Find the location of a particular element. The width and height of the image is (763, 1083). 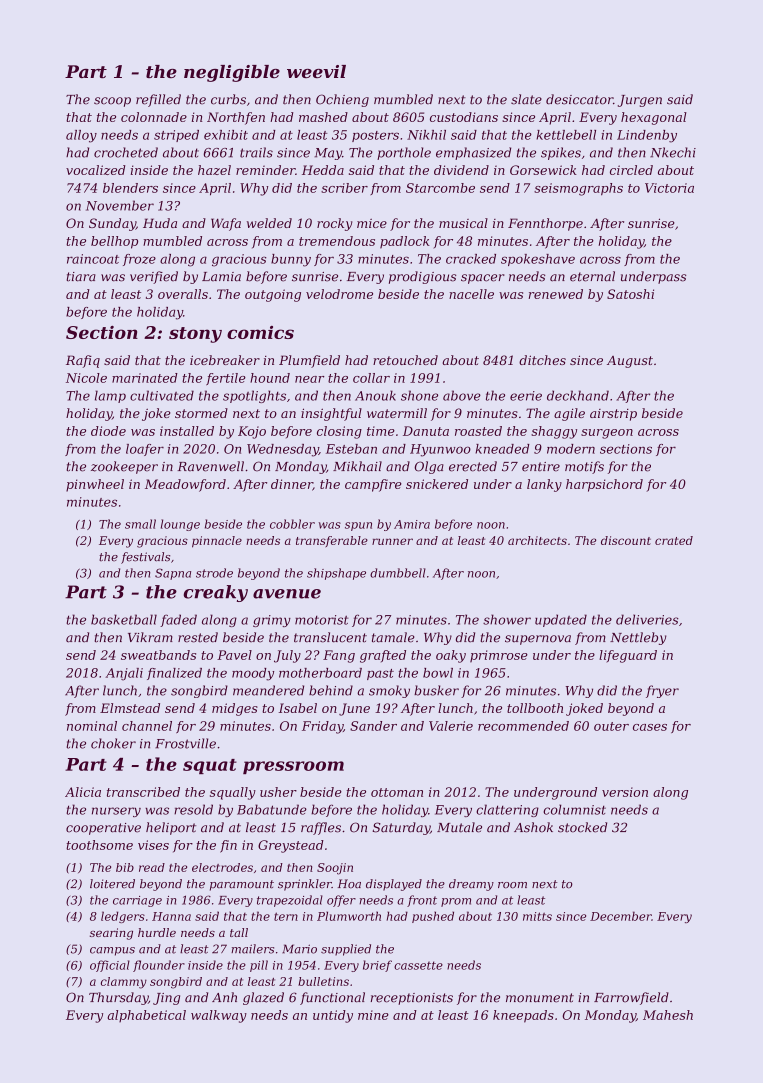

Nikhil is located at coordinates (426, 135).
